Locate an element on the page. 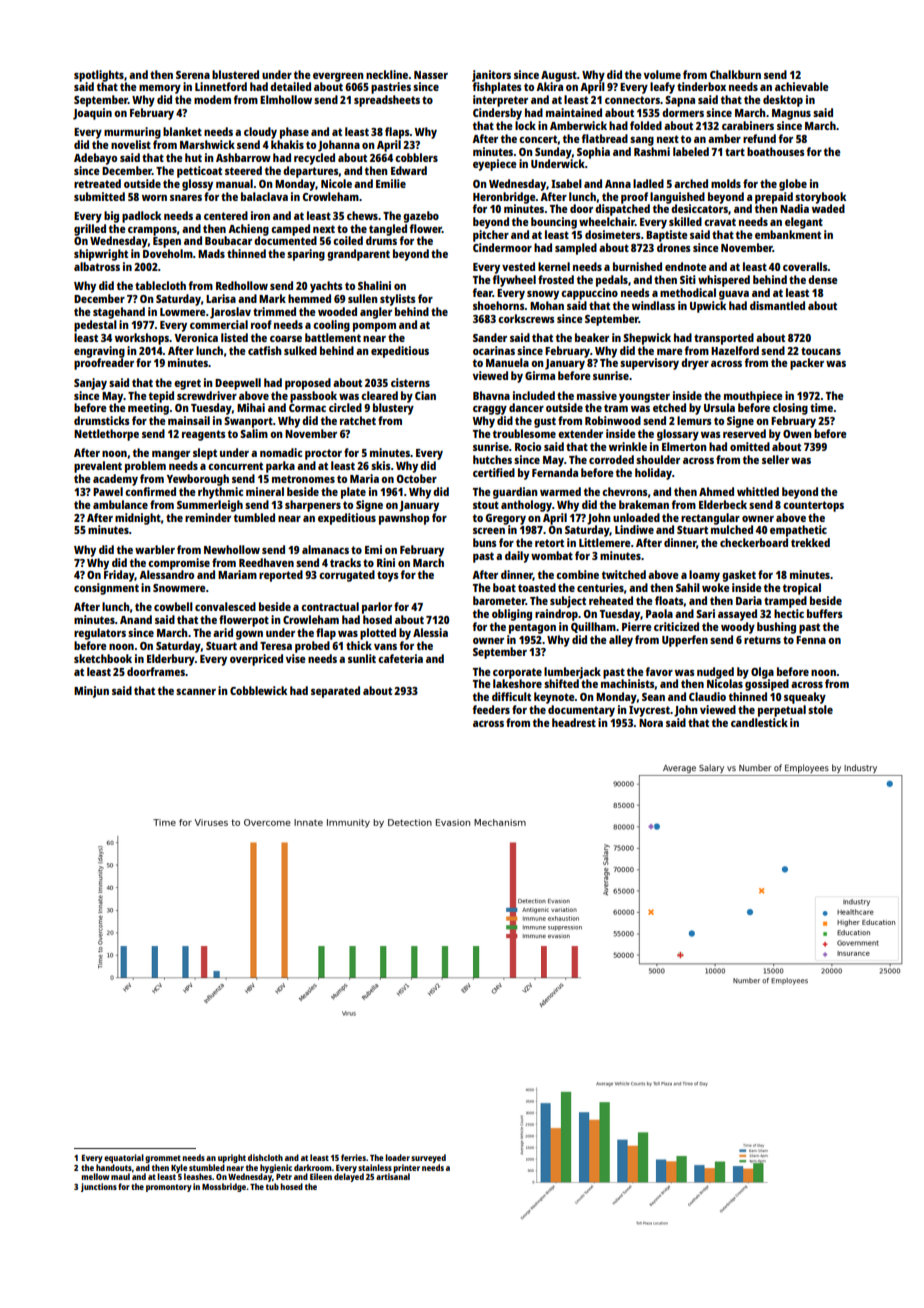 Image resolution: width=924 pixels, height=1308 pixels. memory is located at coordinates (160, 89).
